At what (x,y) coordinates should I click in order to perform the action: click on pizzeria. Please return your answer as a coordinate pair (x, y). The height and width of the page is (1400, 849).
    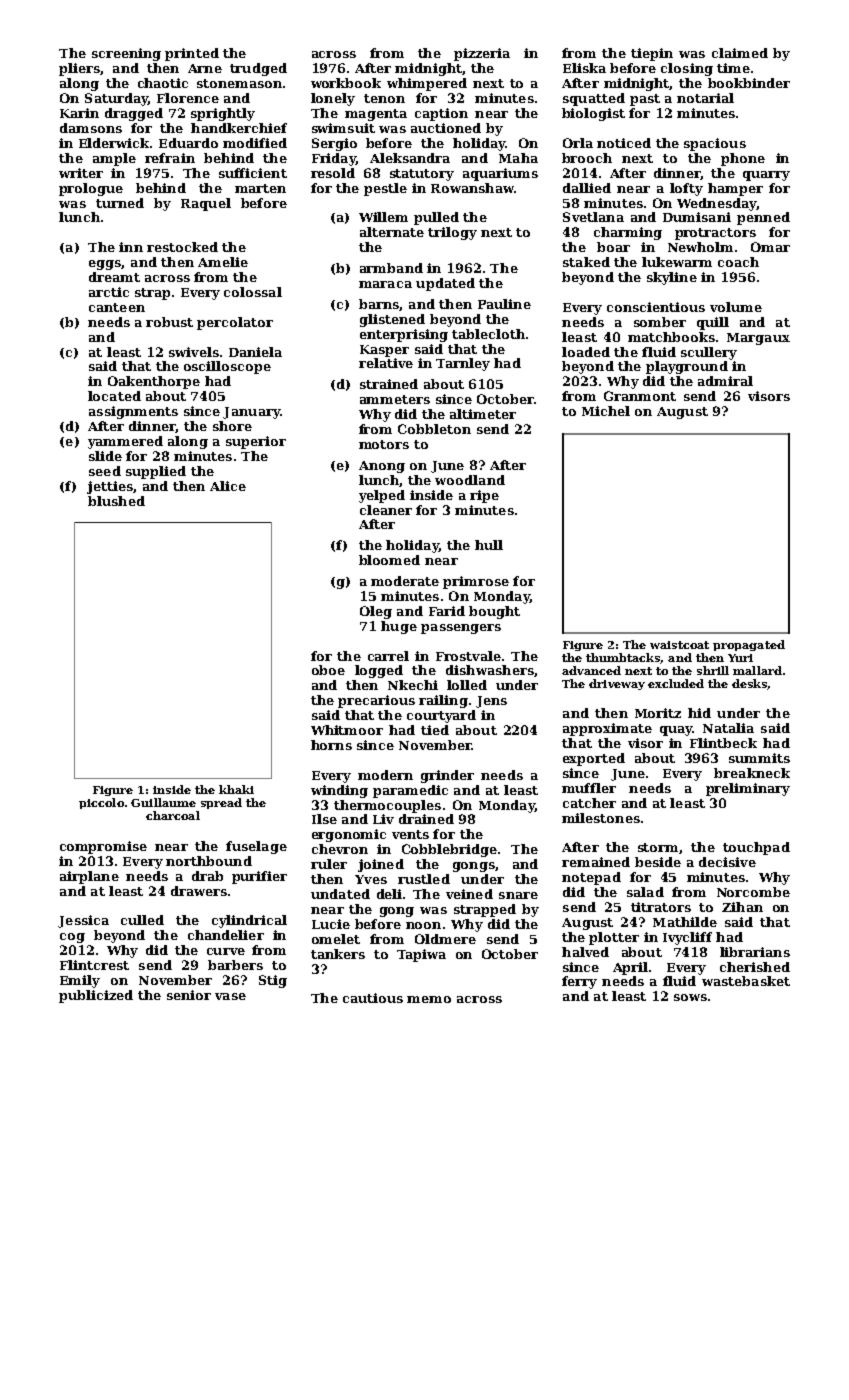
    Looking at the image, I should click on (482, 54).
